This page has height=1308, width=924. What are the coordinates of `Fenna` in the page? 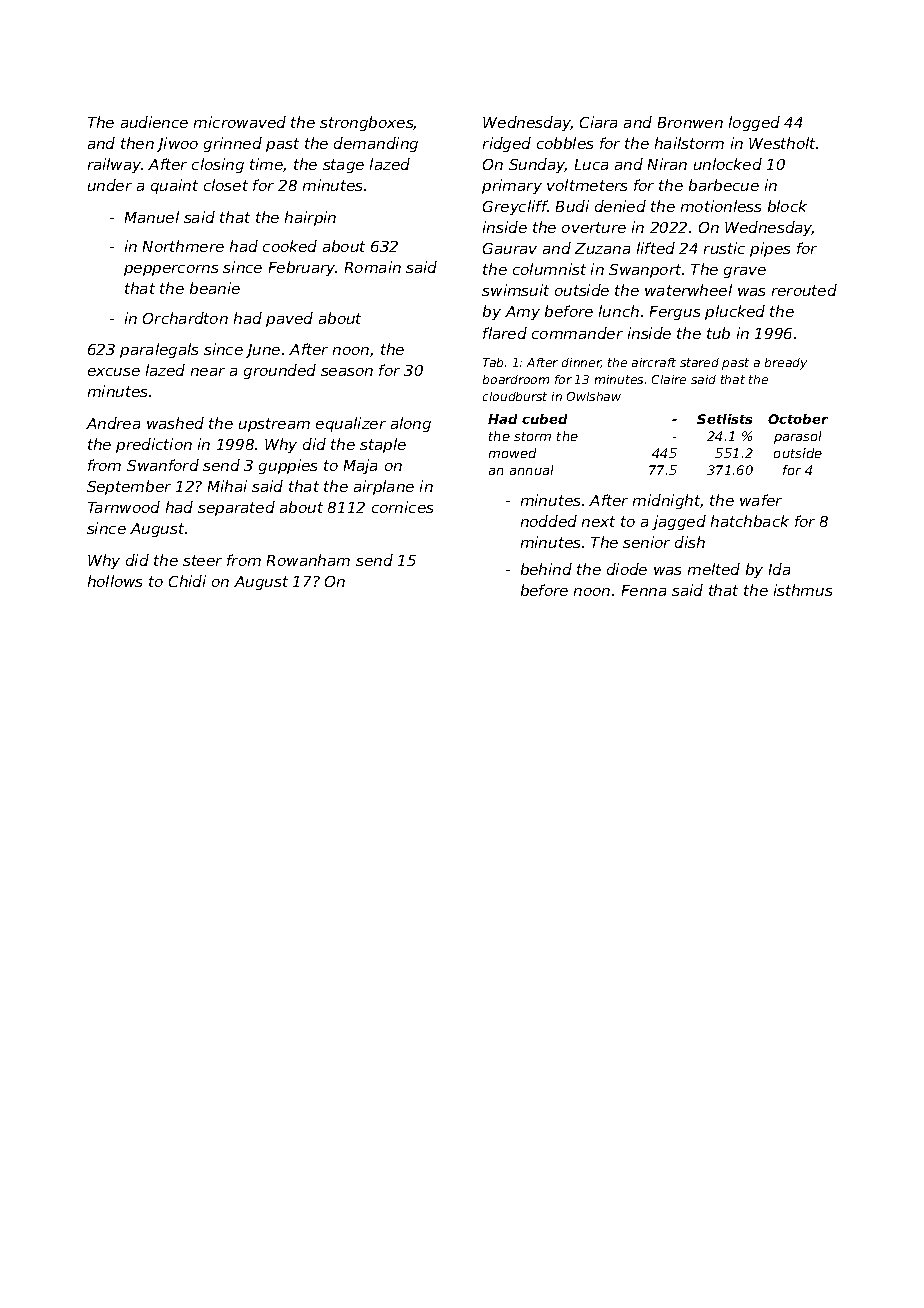 It's located at (644, 590).
